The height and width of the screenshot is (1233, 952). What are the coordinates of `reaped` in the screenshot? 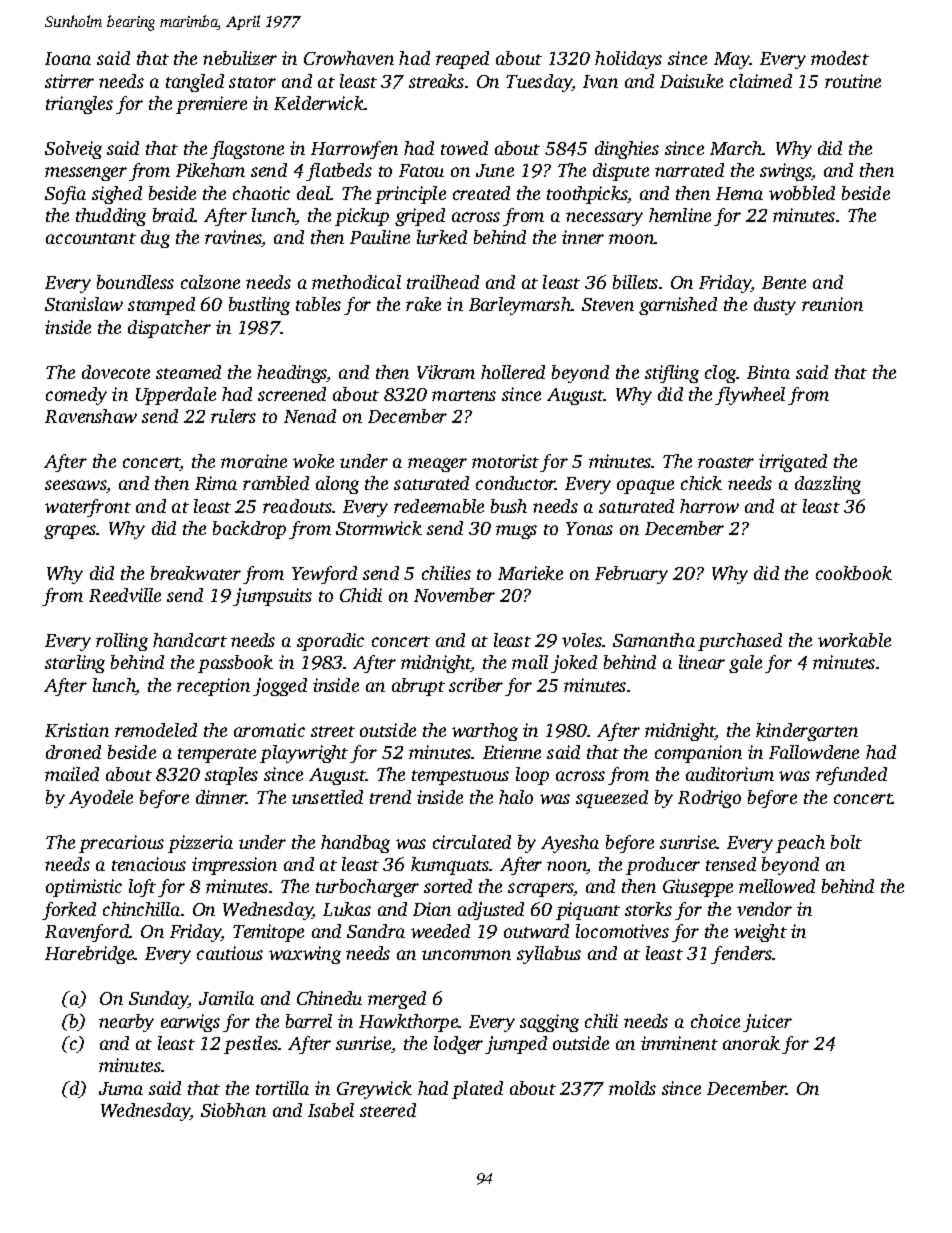 It's located at (462, 60).
